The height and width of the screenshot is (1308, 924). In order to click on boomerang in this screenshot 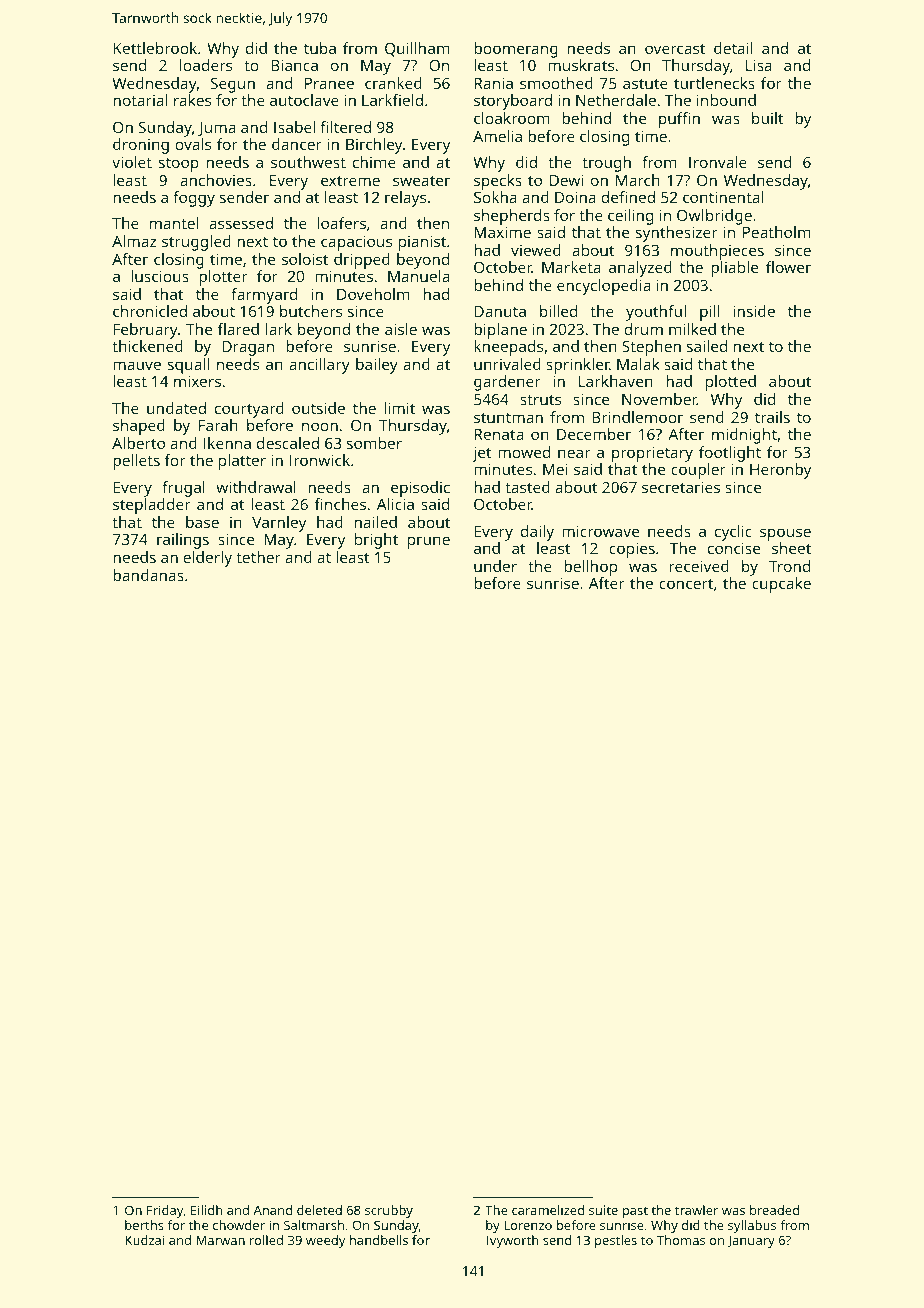, I will do `click(516, 50)`.
